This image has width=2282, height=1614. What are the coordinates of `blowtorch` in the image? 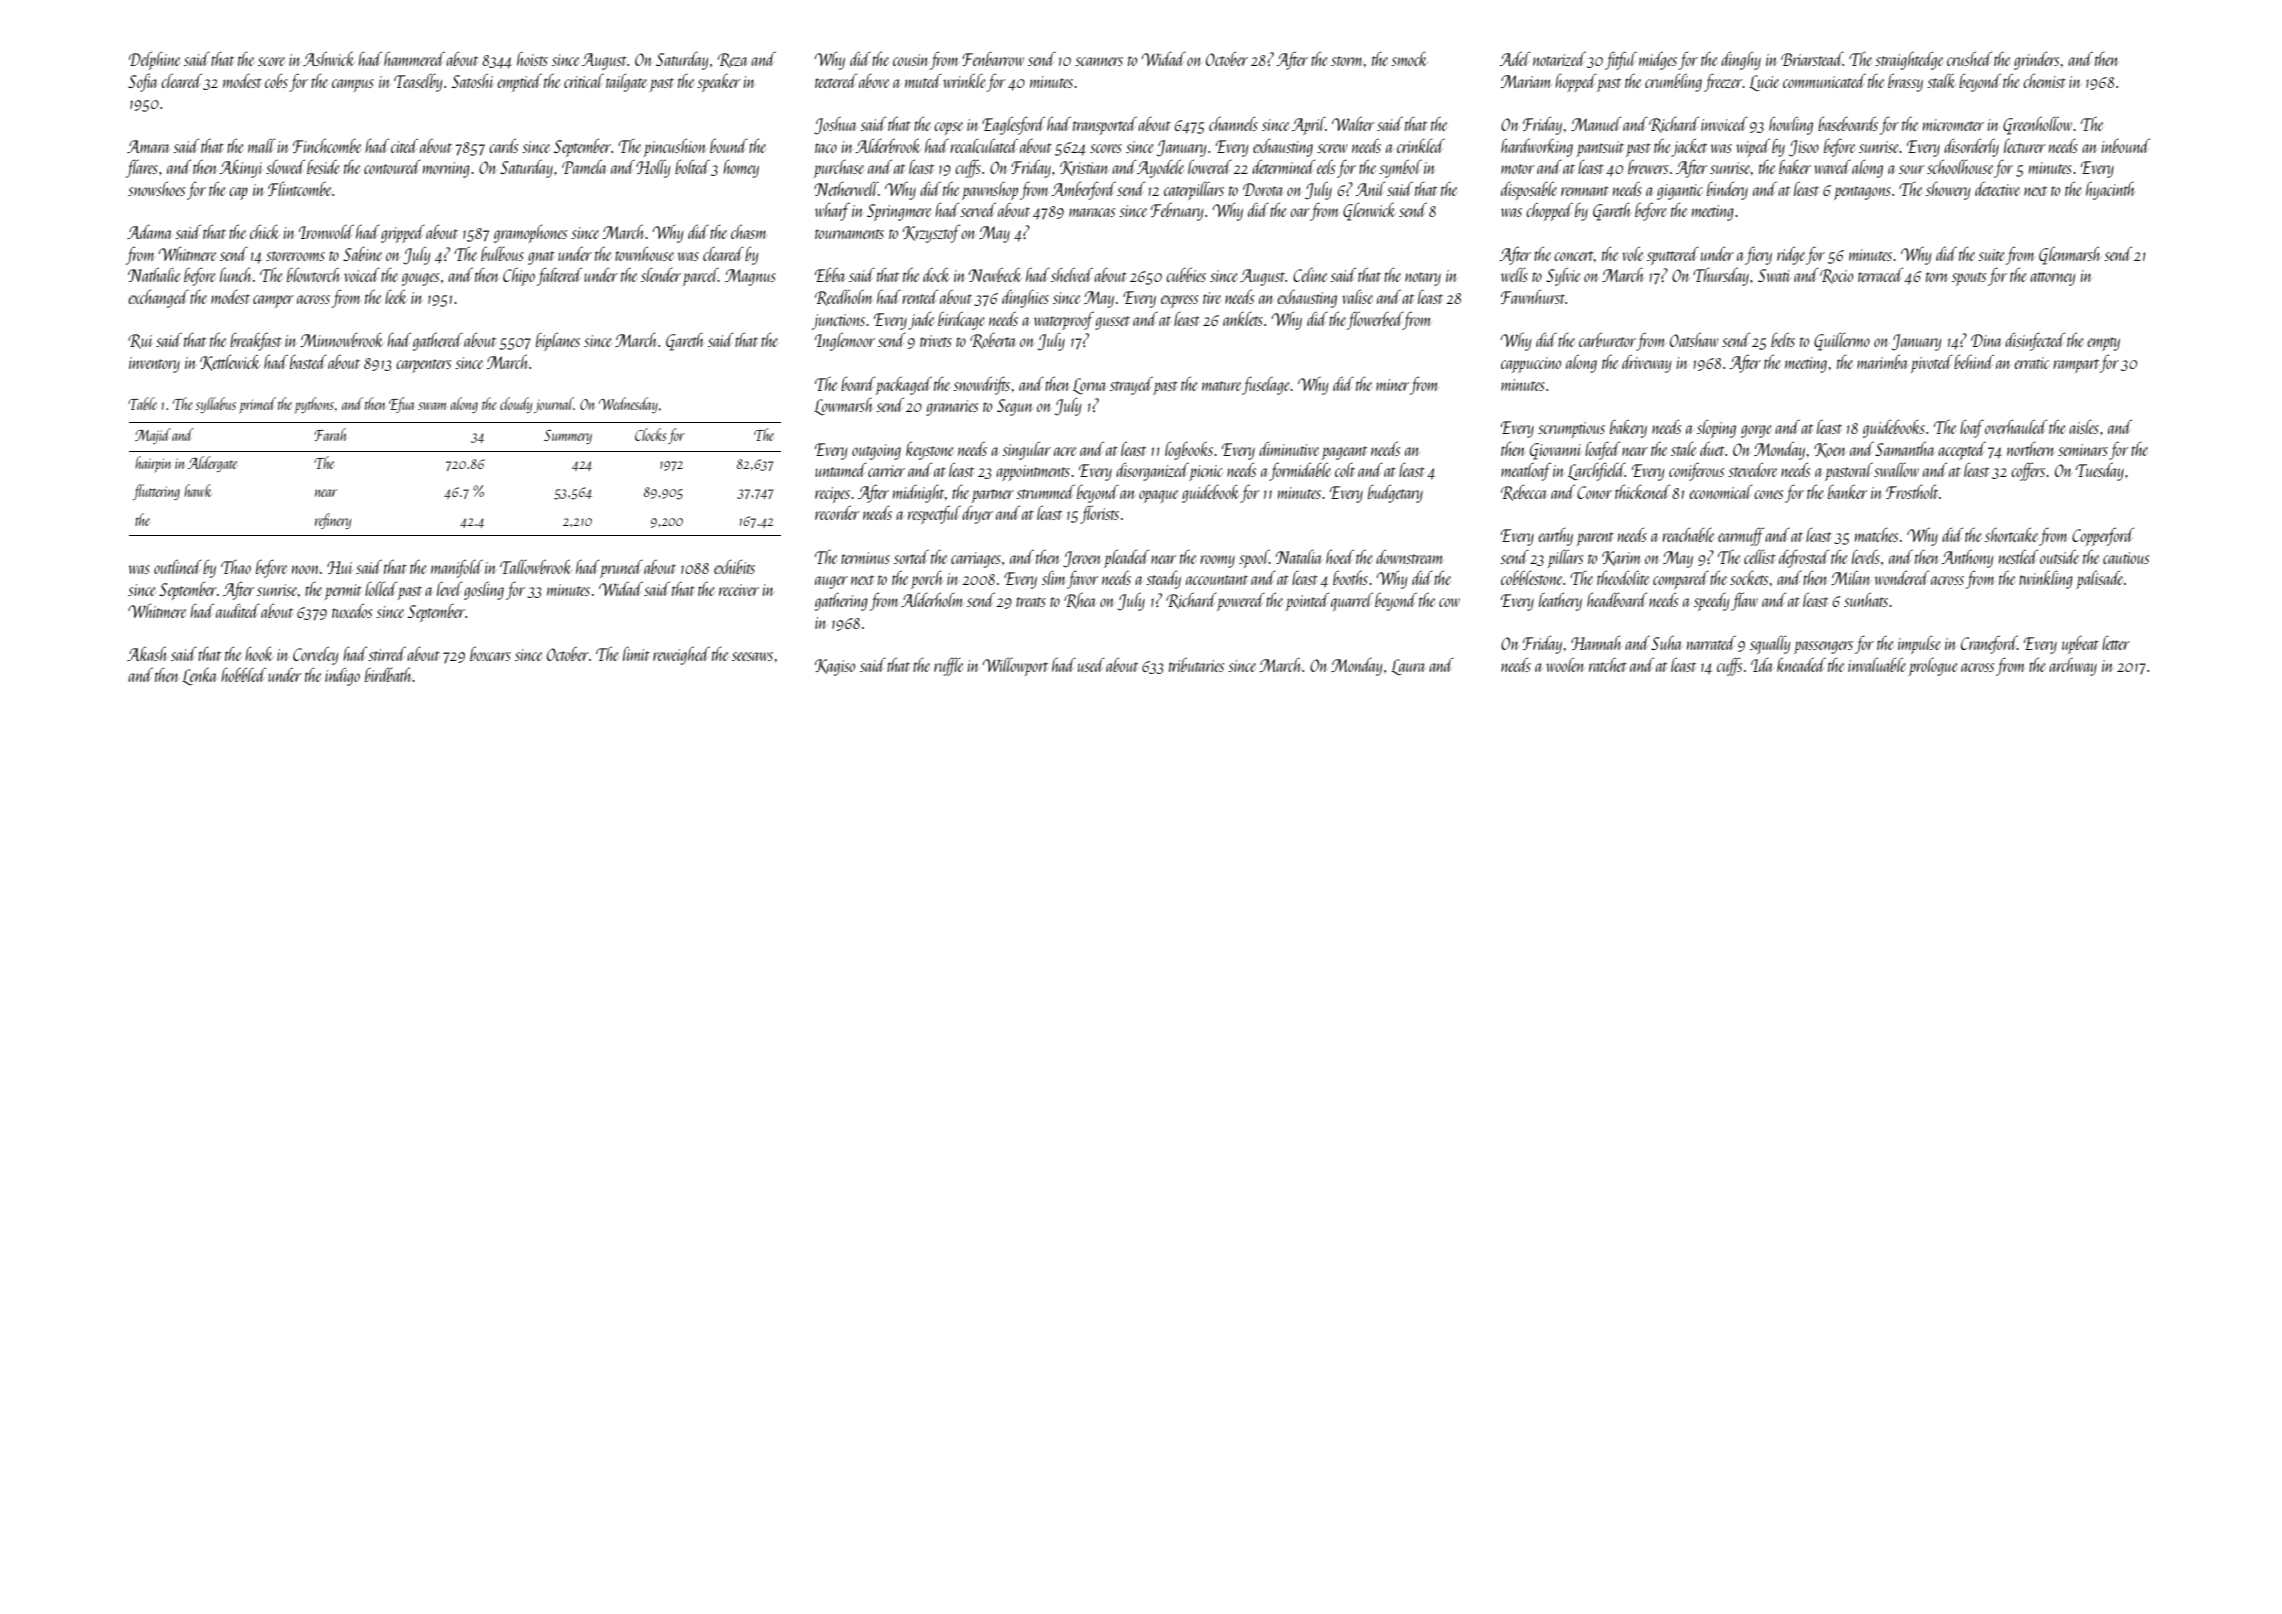 It's located at (314, 275).
